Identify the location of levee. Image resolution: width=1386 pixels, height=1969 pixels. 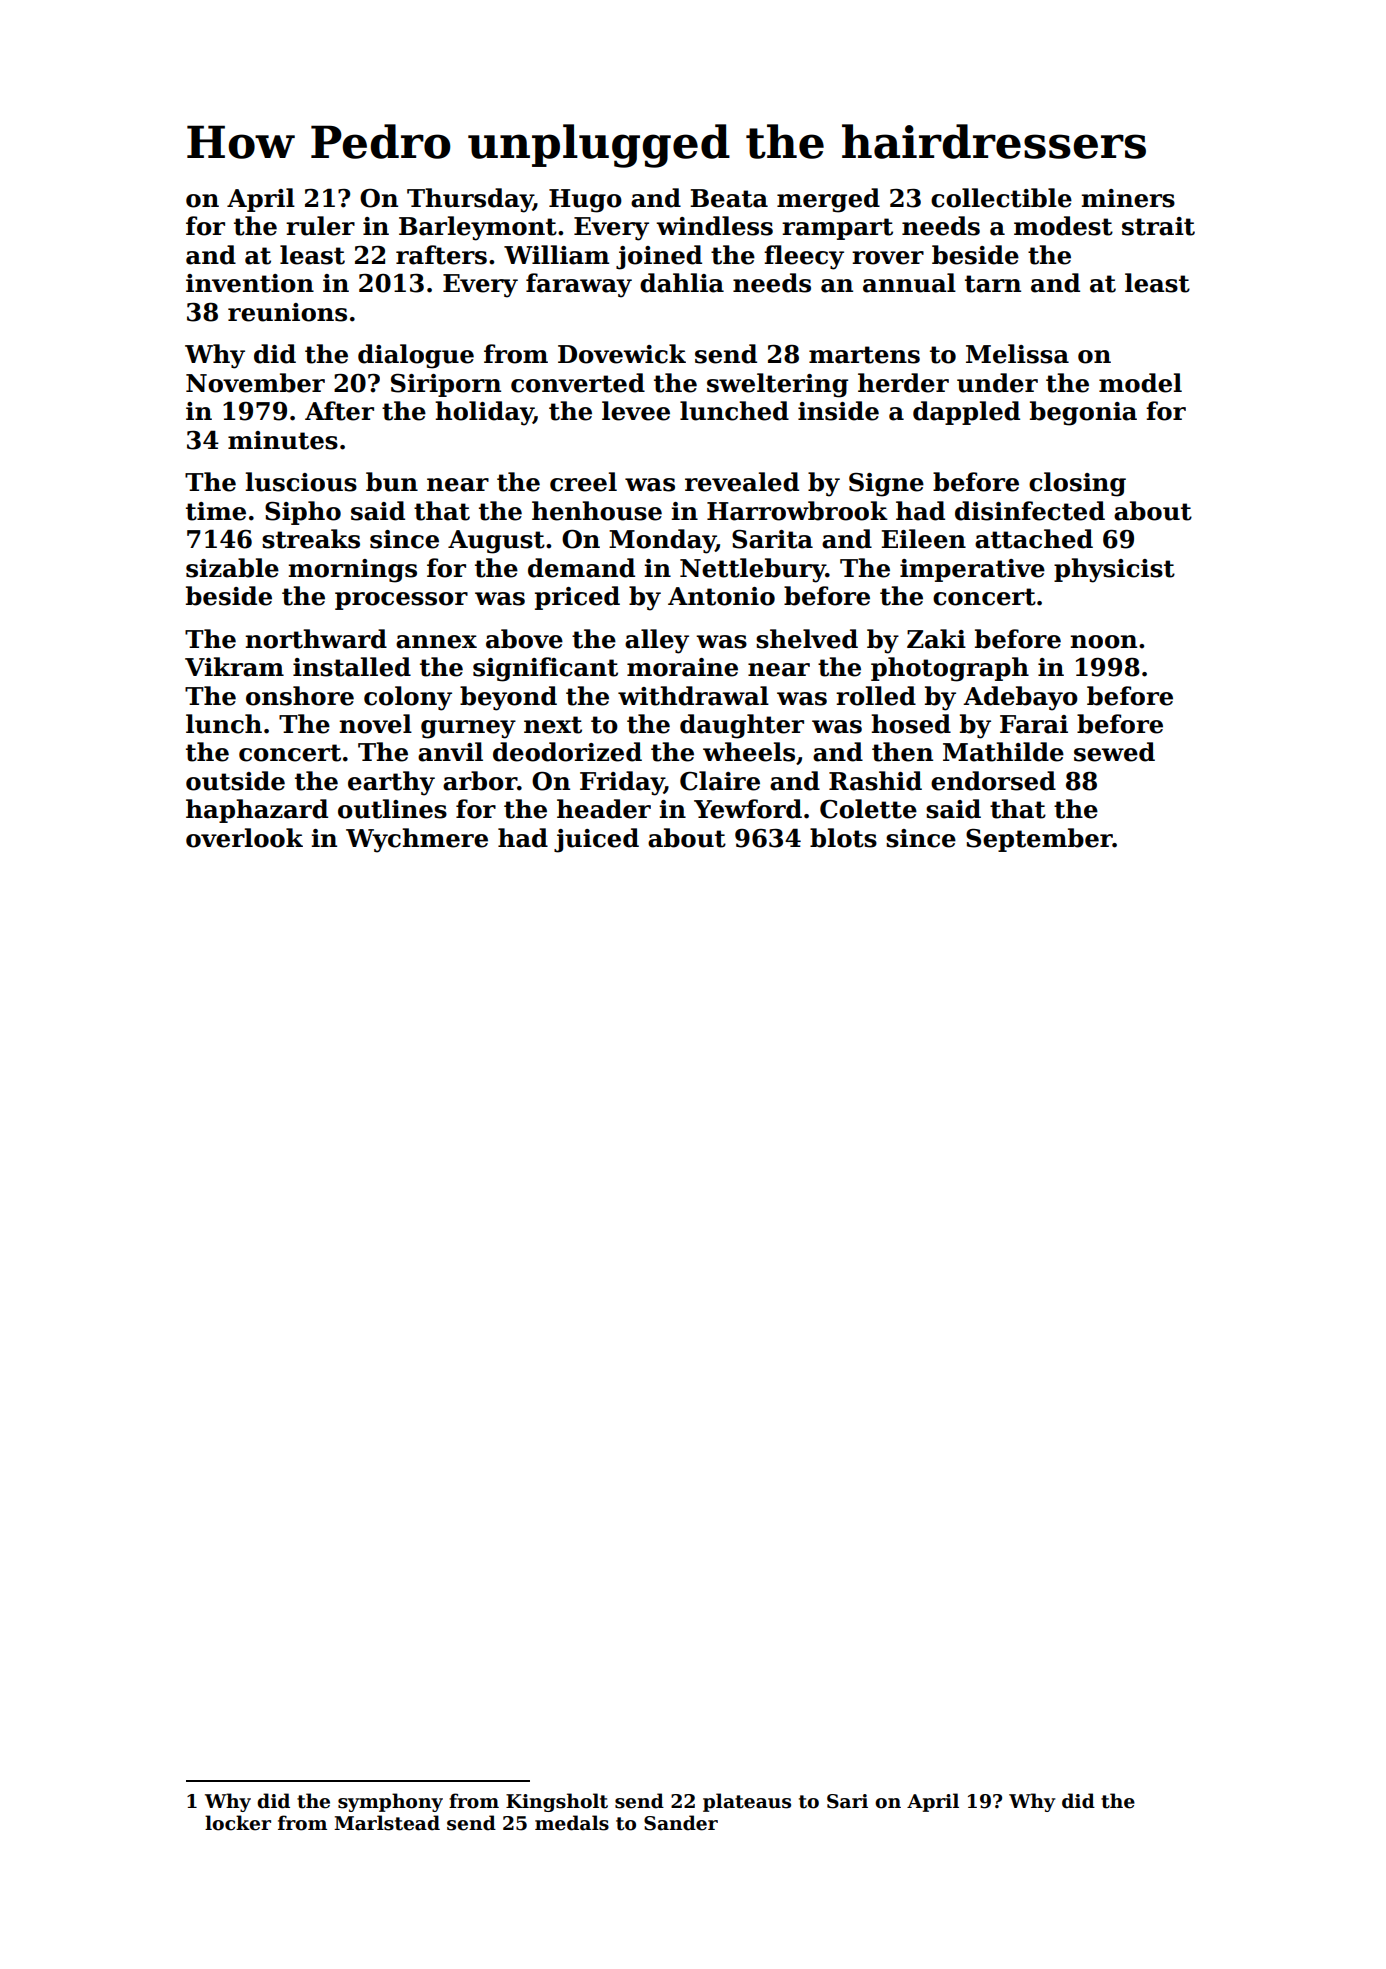
(636, 411).
